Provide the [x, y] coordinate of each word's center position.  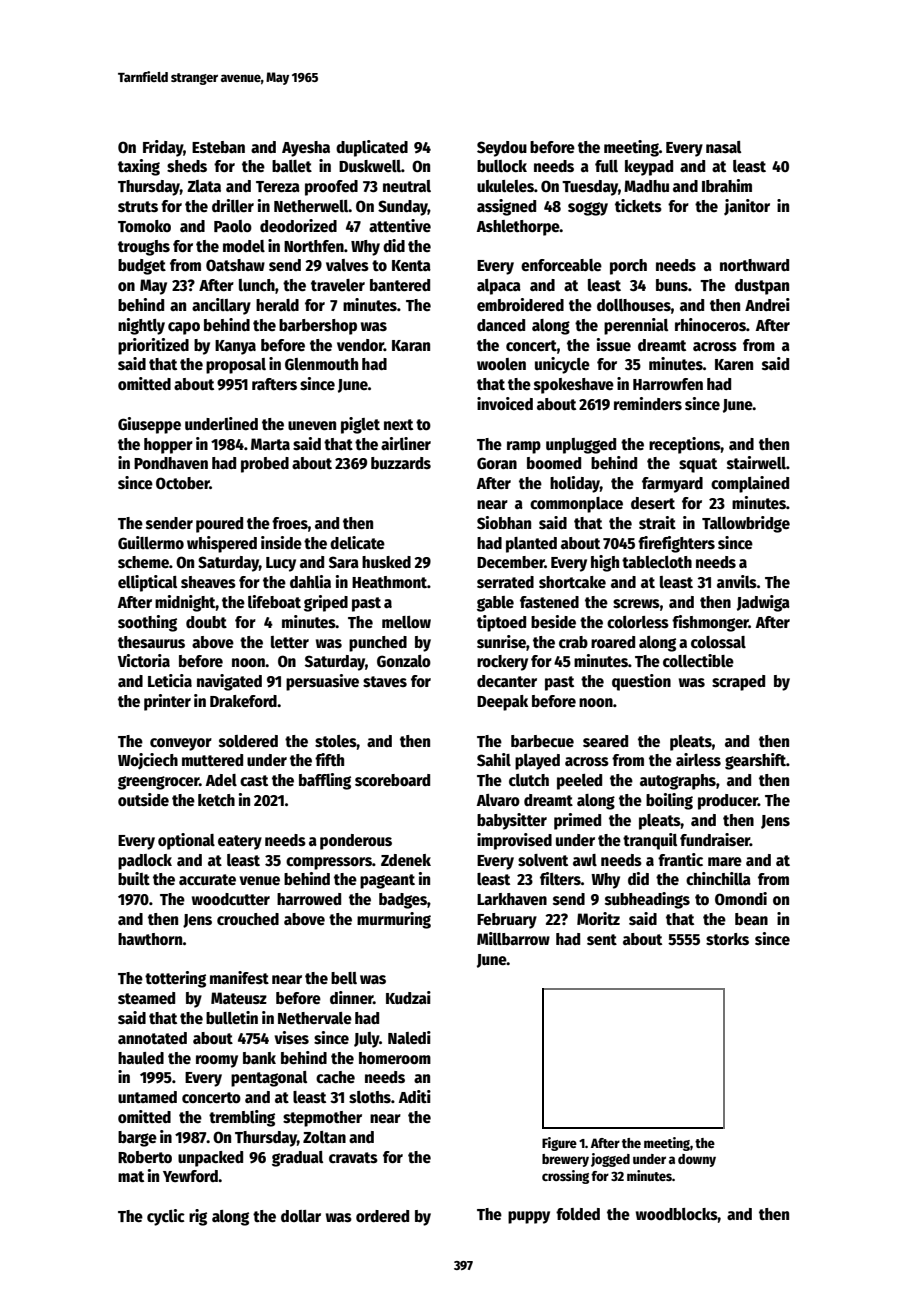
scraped [738, 683]
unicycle [562, 365]
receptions [685, 445]
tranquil [650, 841]
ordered [382, 1216]
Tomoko [144, 226]
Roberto [145, 1157]
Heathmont [389, 582]
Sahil [494, 759]
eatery [240, 842]
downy [697, 1160]
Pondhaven [171, 463]
